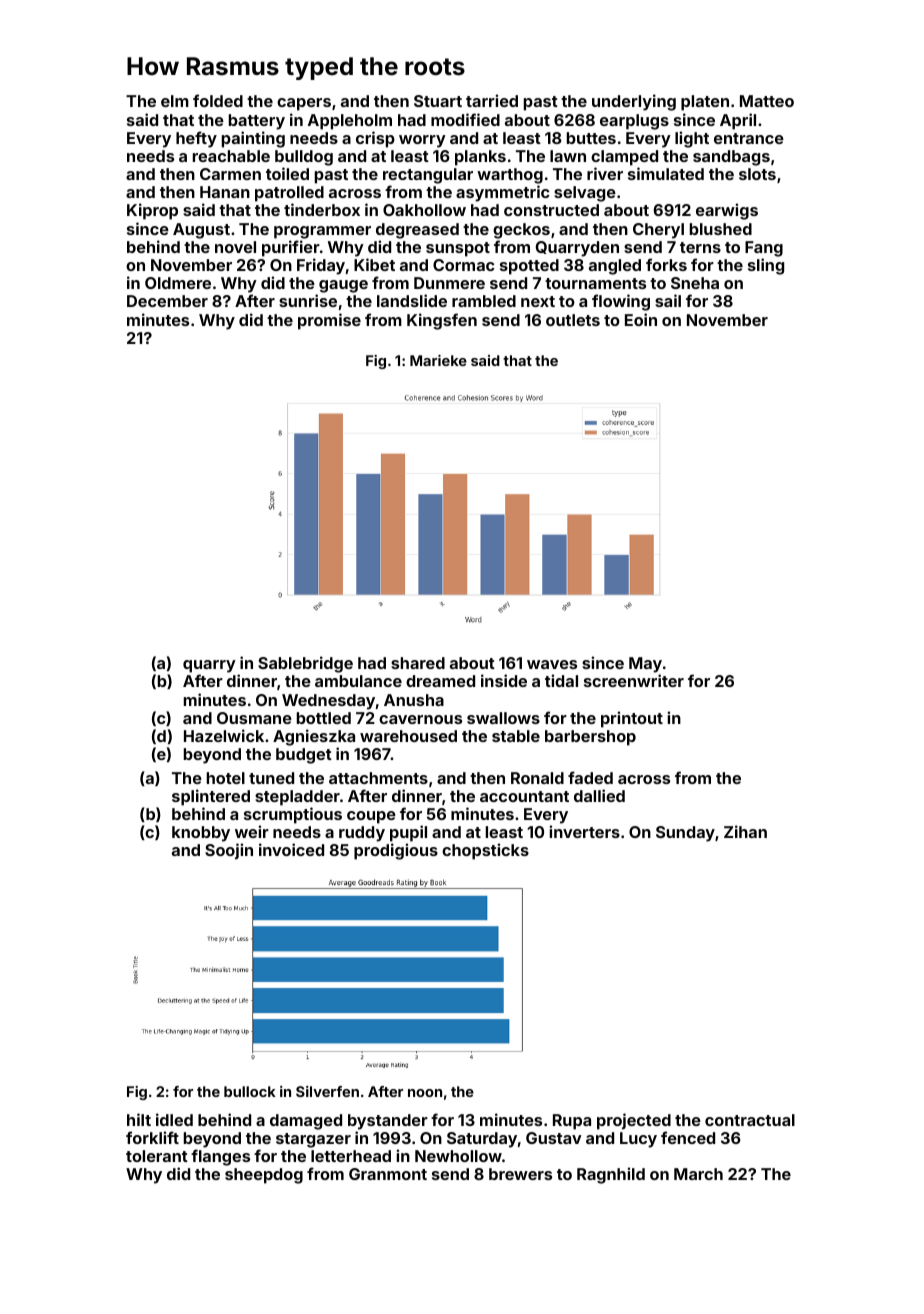  I want to click on screenwriter, so click(634, 680).
